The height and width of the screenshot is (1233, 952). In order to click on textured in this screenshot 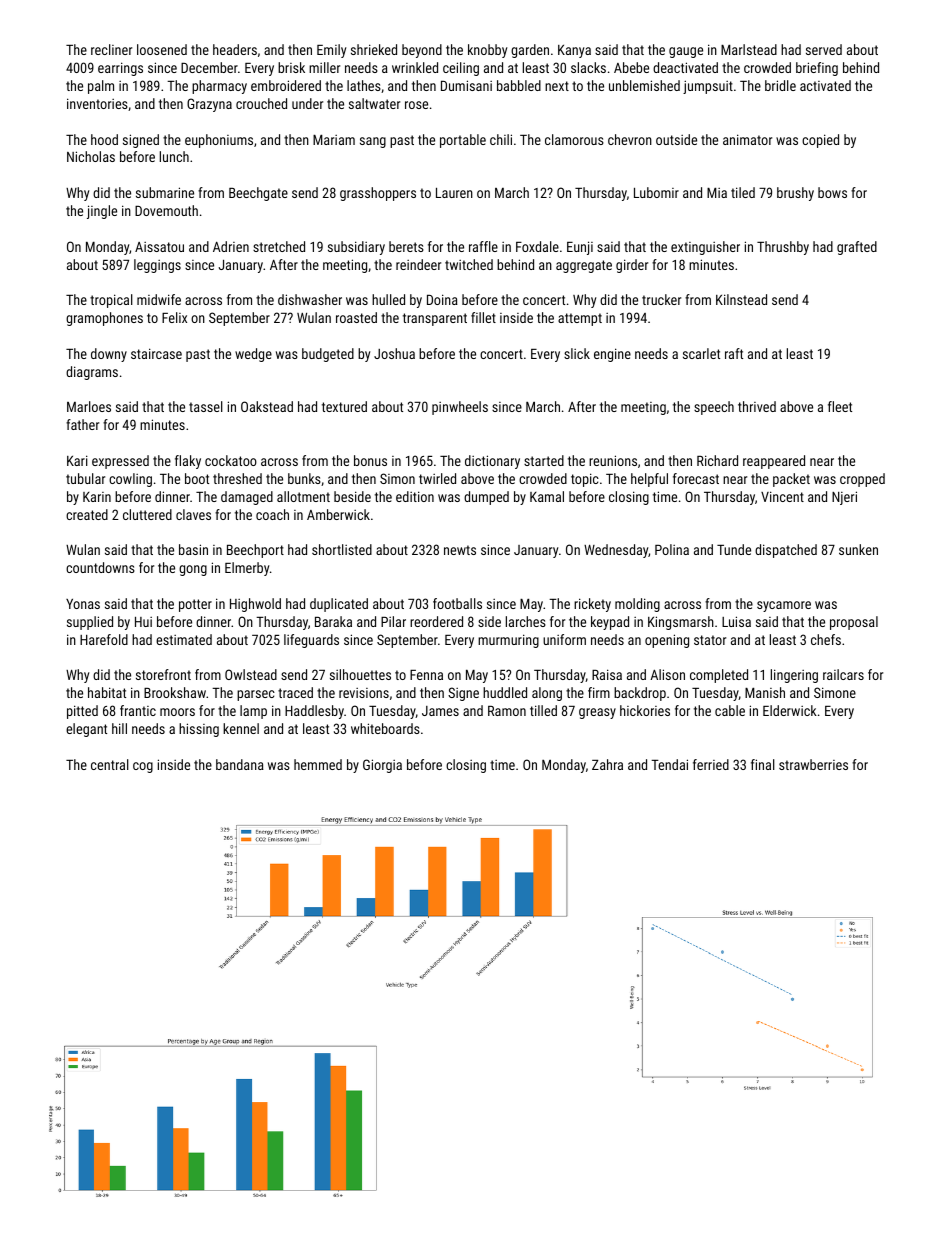, I will do `click(344, 406)`.
